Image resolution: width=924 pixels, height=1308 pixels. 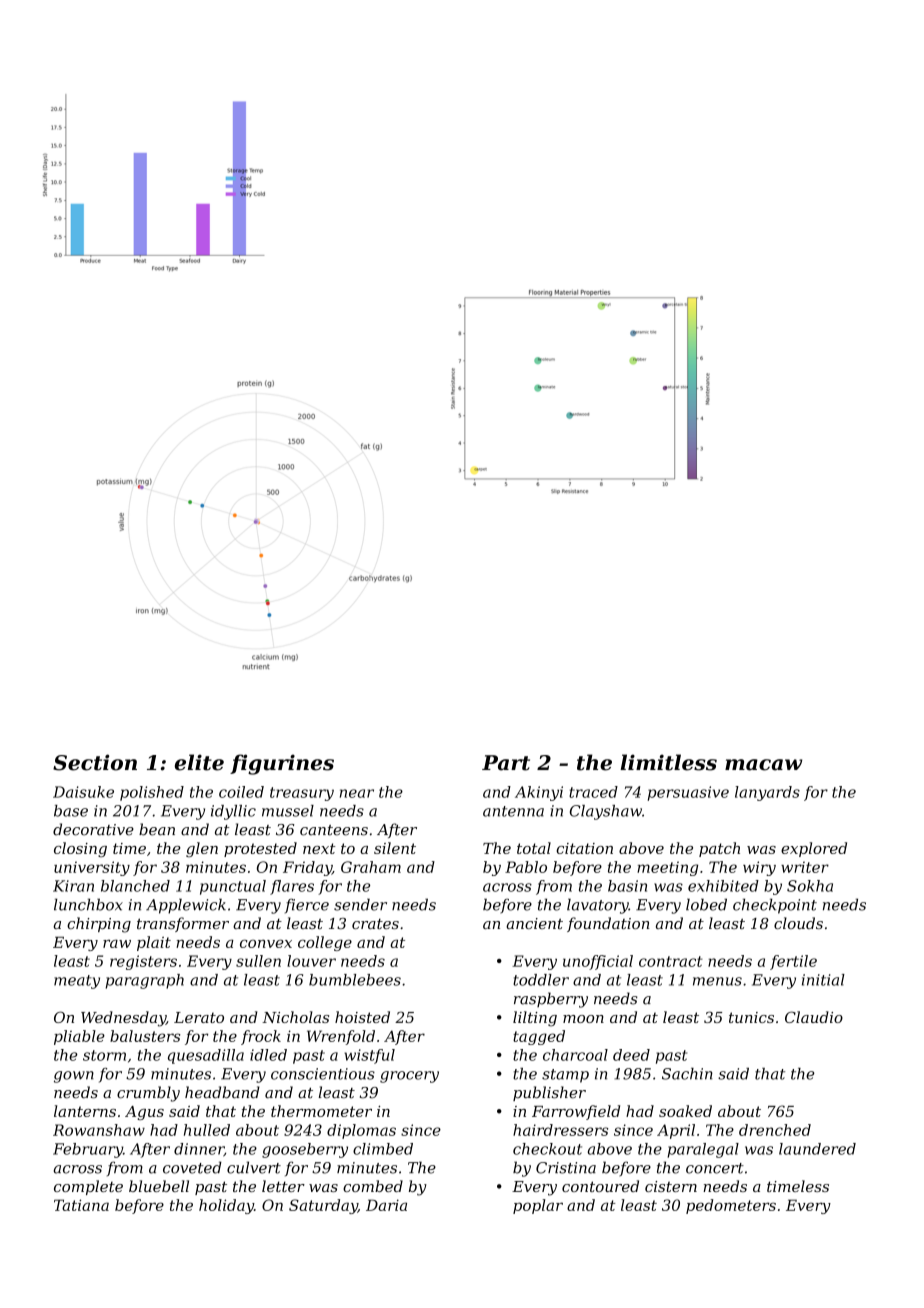 What do you see at coordinates (199, 1017) in the screenshot?
I see `Lerato` at bounding box center [199, 1017].
